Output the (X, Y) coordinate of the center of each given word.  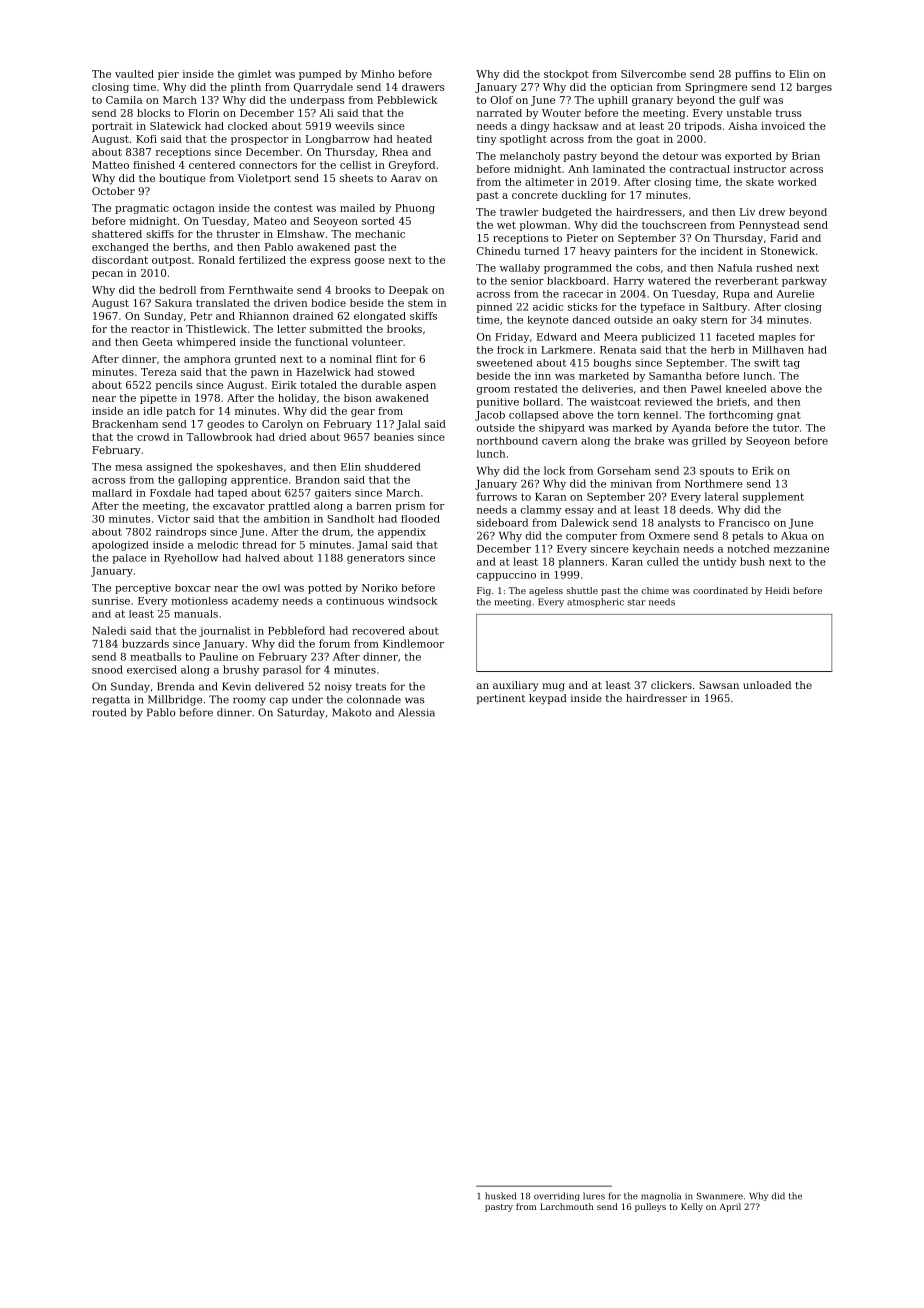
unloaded (767, 685)
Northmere (714, 483)
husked (500, 1196)
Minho (377, 74)
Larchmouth (567, 1206)
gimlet (254, 75)
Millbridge (175, 700)
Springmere (716, 88)
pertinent (501, 699)
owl (271, 588)
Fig (484, 591)
